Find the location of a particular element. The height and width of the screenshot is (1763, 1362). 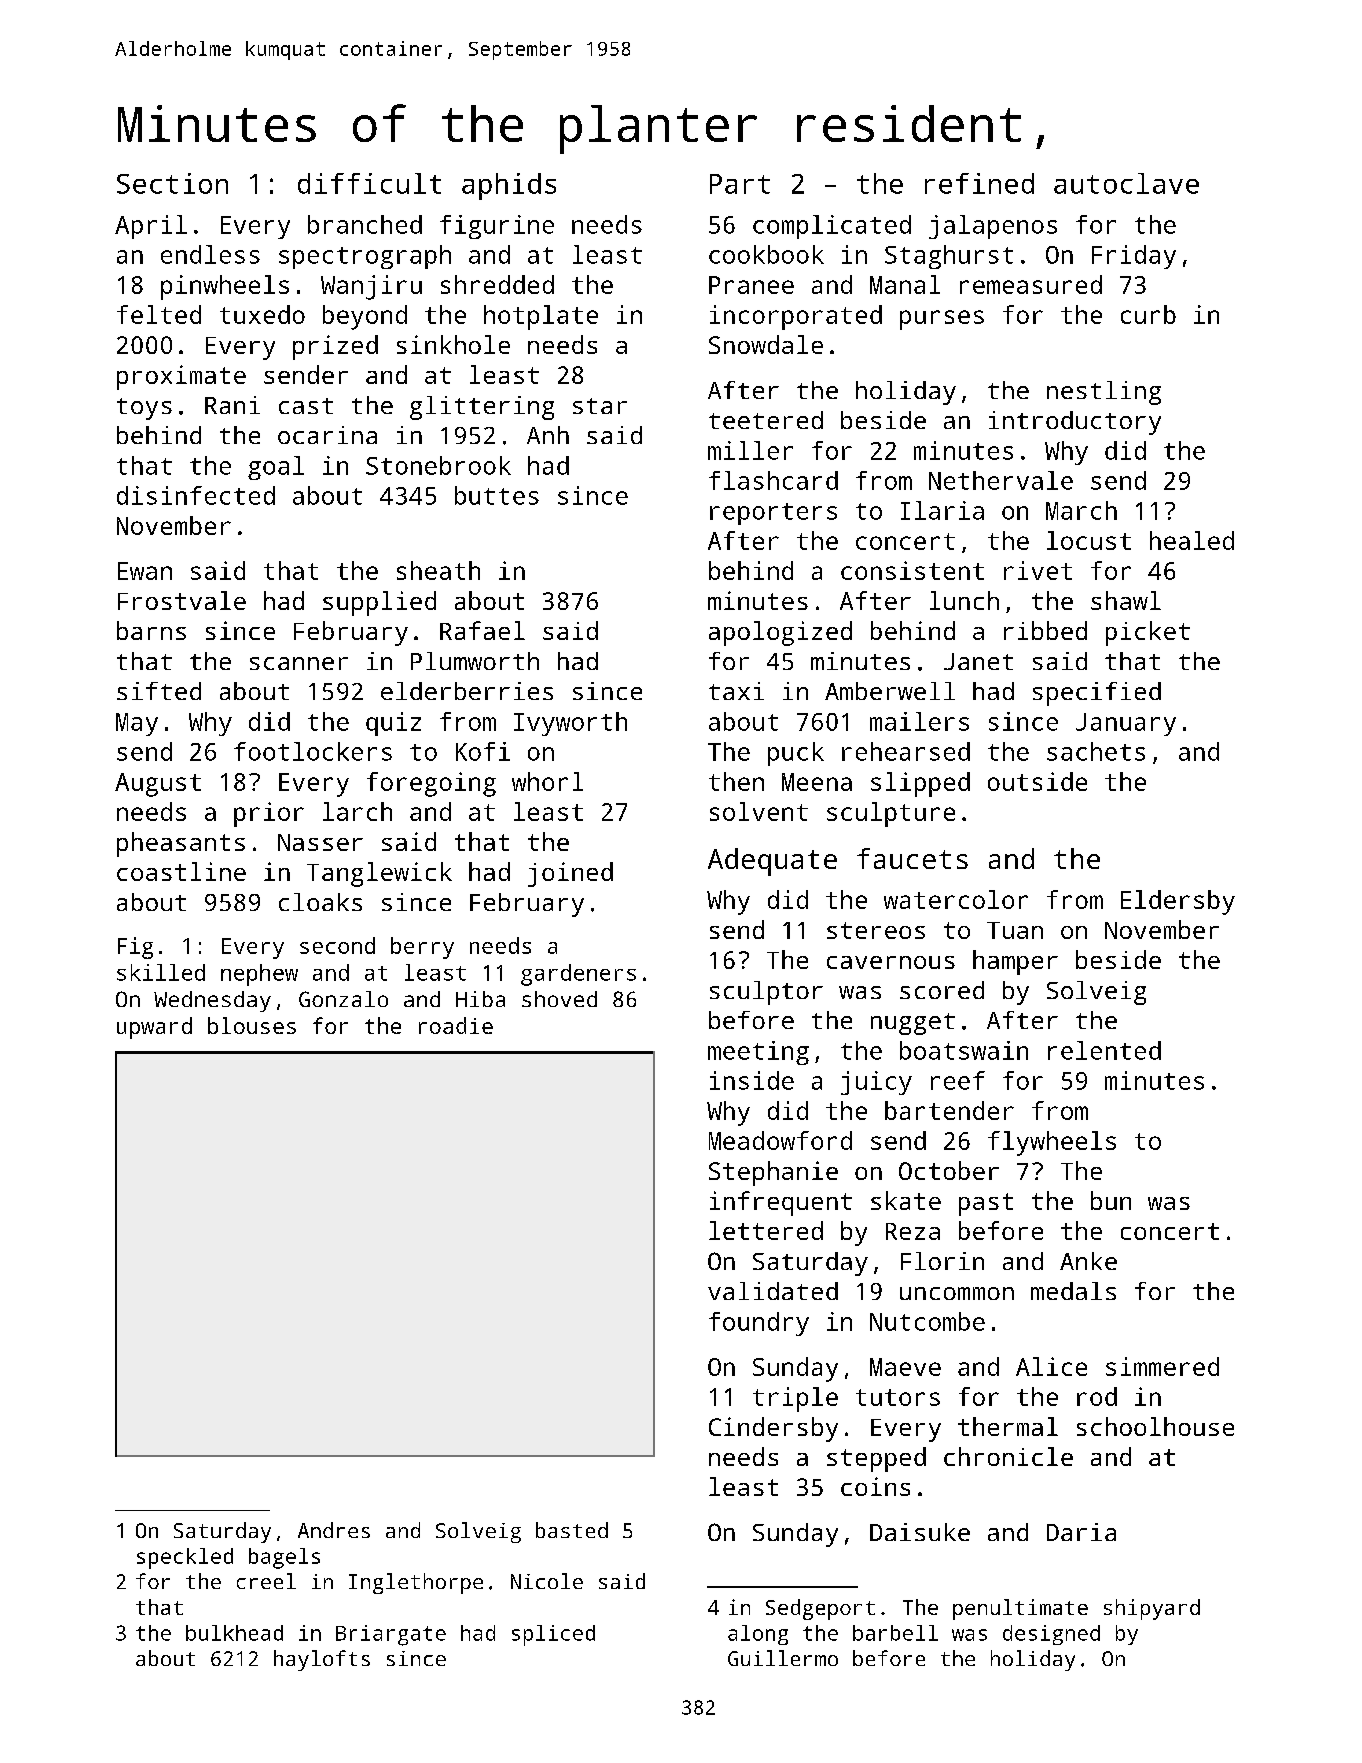

footlockers is located at coordinates (313, 751).
